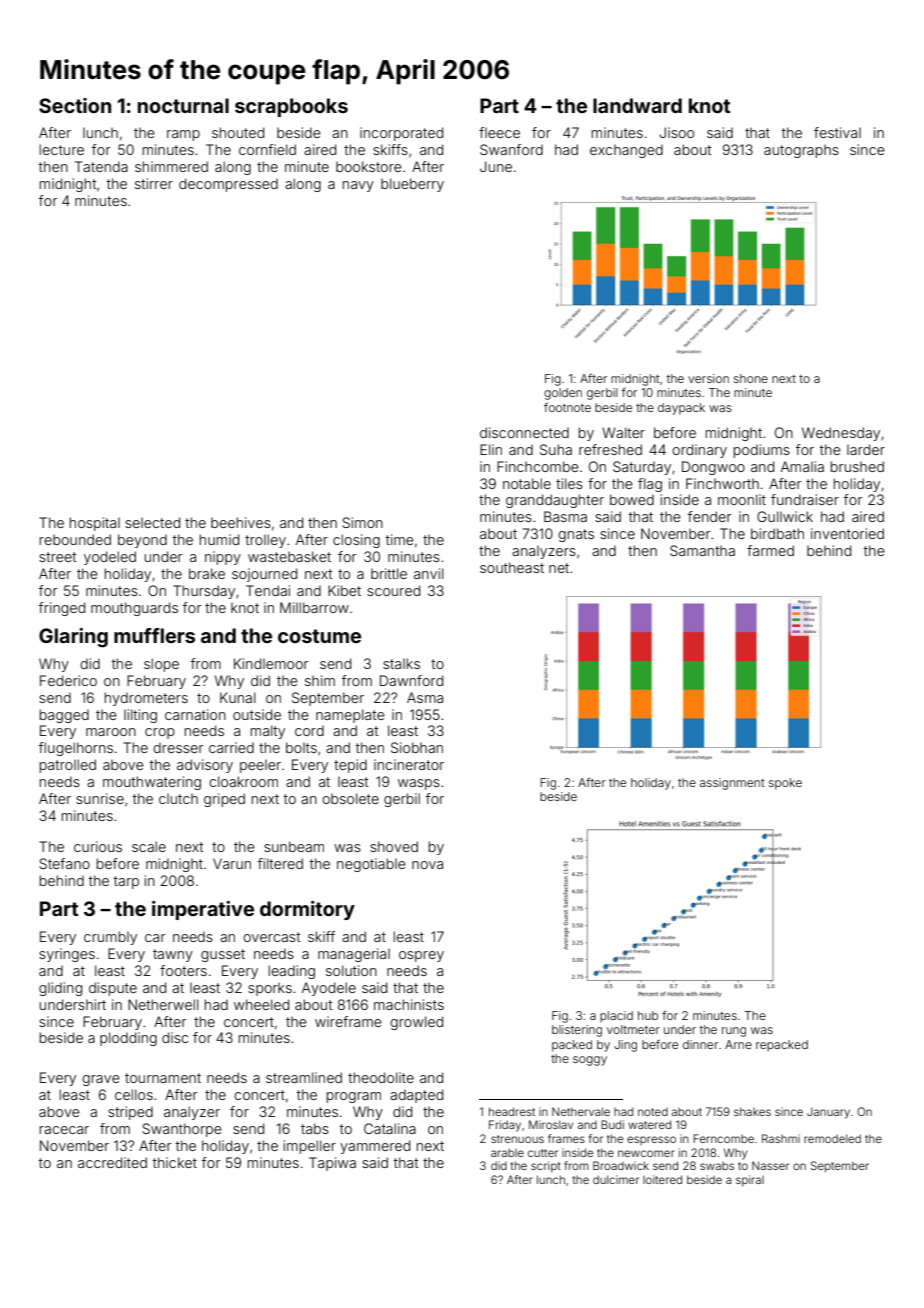 This screenshot has width=924, height=1308. What do you see at coordinates (350, 766) in the screenshot?
I see `tepid` at bounding box center [350, 766].
